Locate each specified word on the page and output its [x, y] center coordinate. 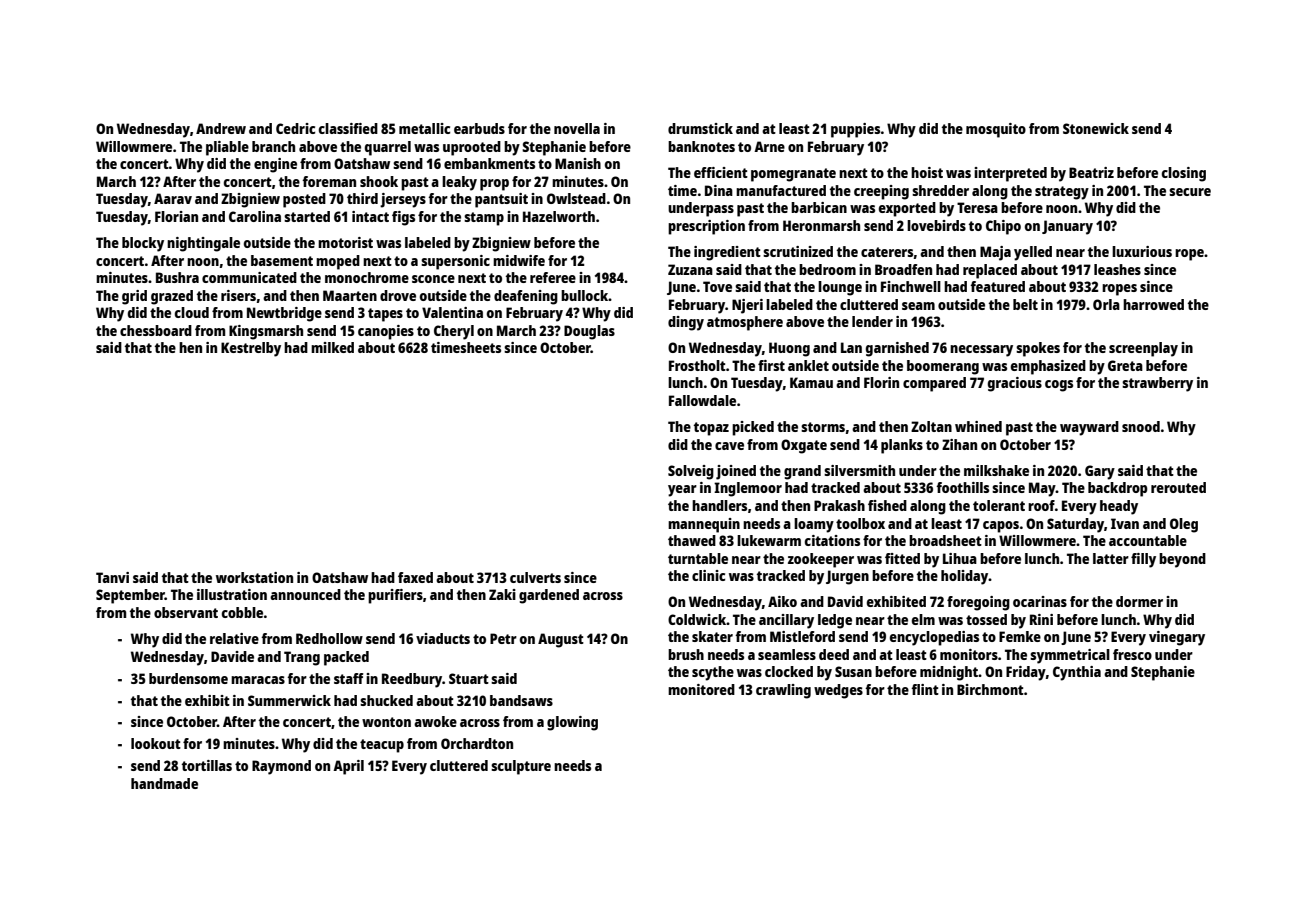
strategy [1062, 193]
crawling [783, 691]
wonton [386, 722]
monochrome [367, 277]
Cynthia [1077, 673]
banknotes [701, 146]
